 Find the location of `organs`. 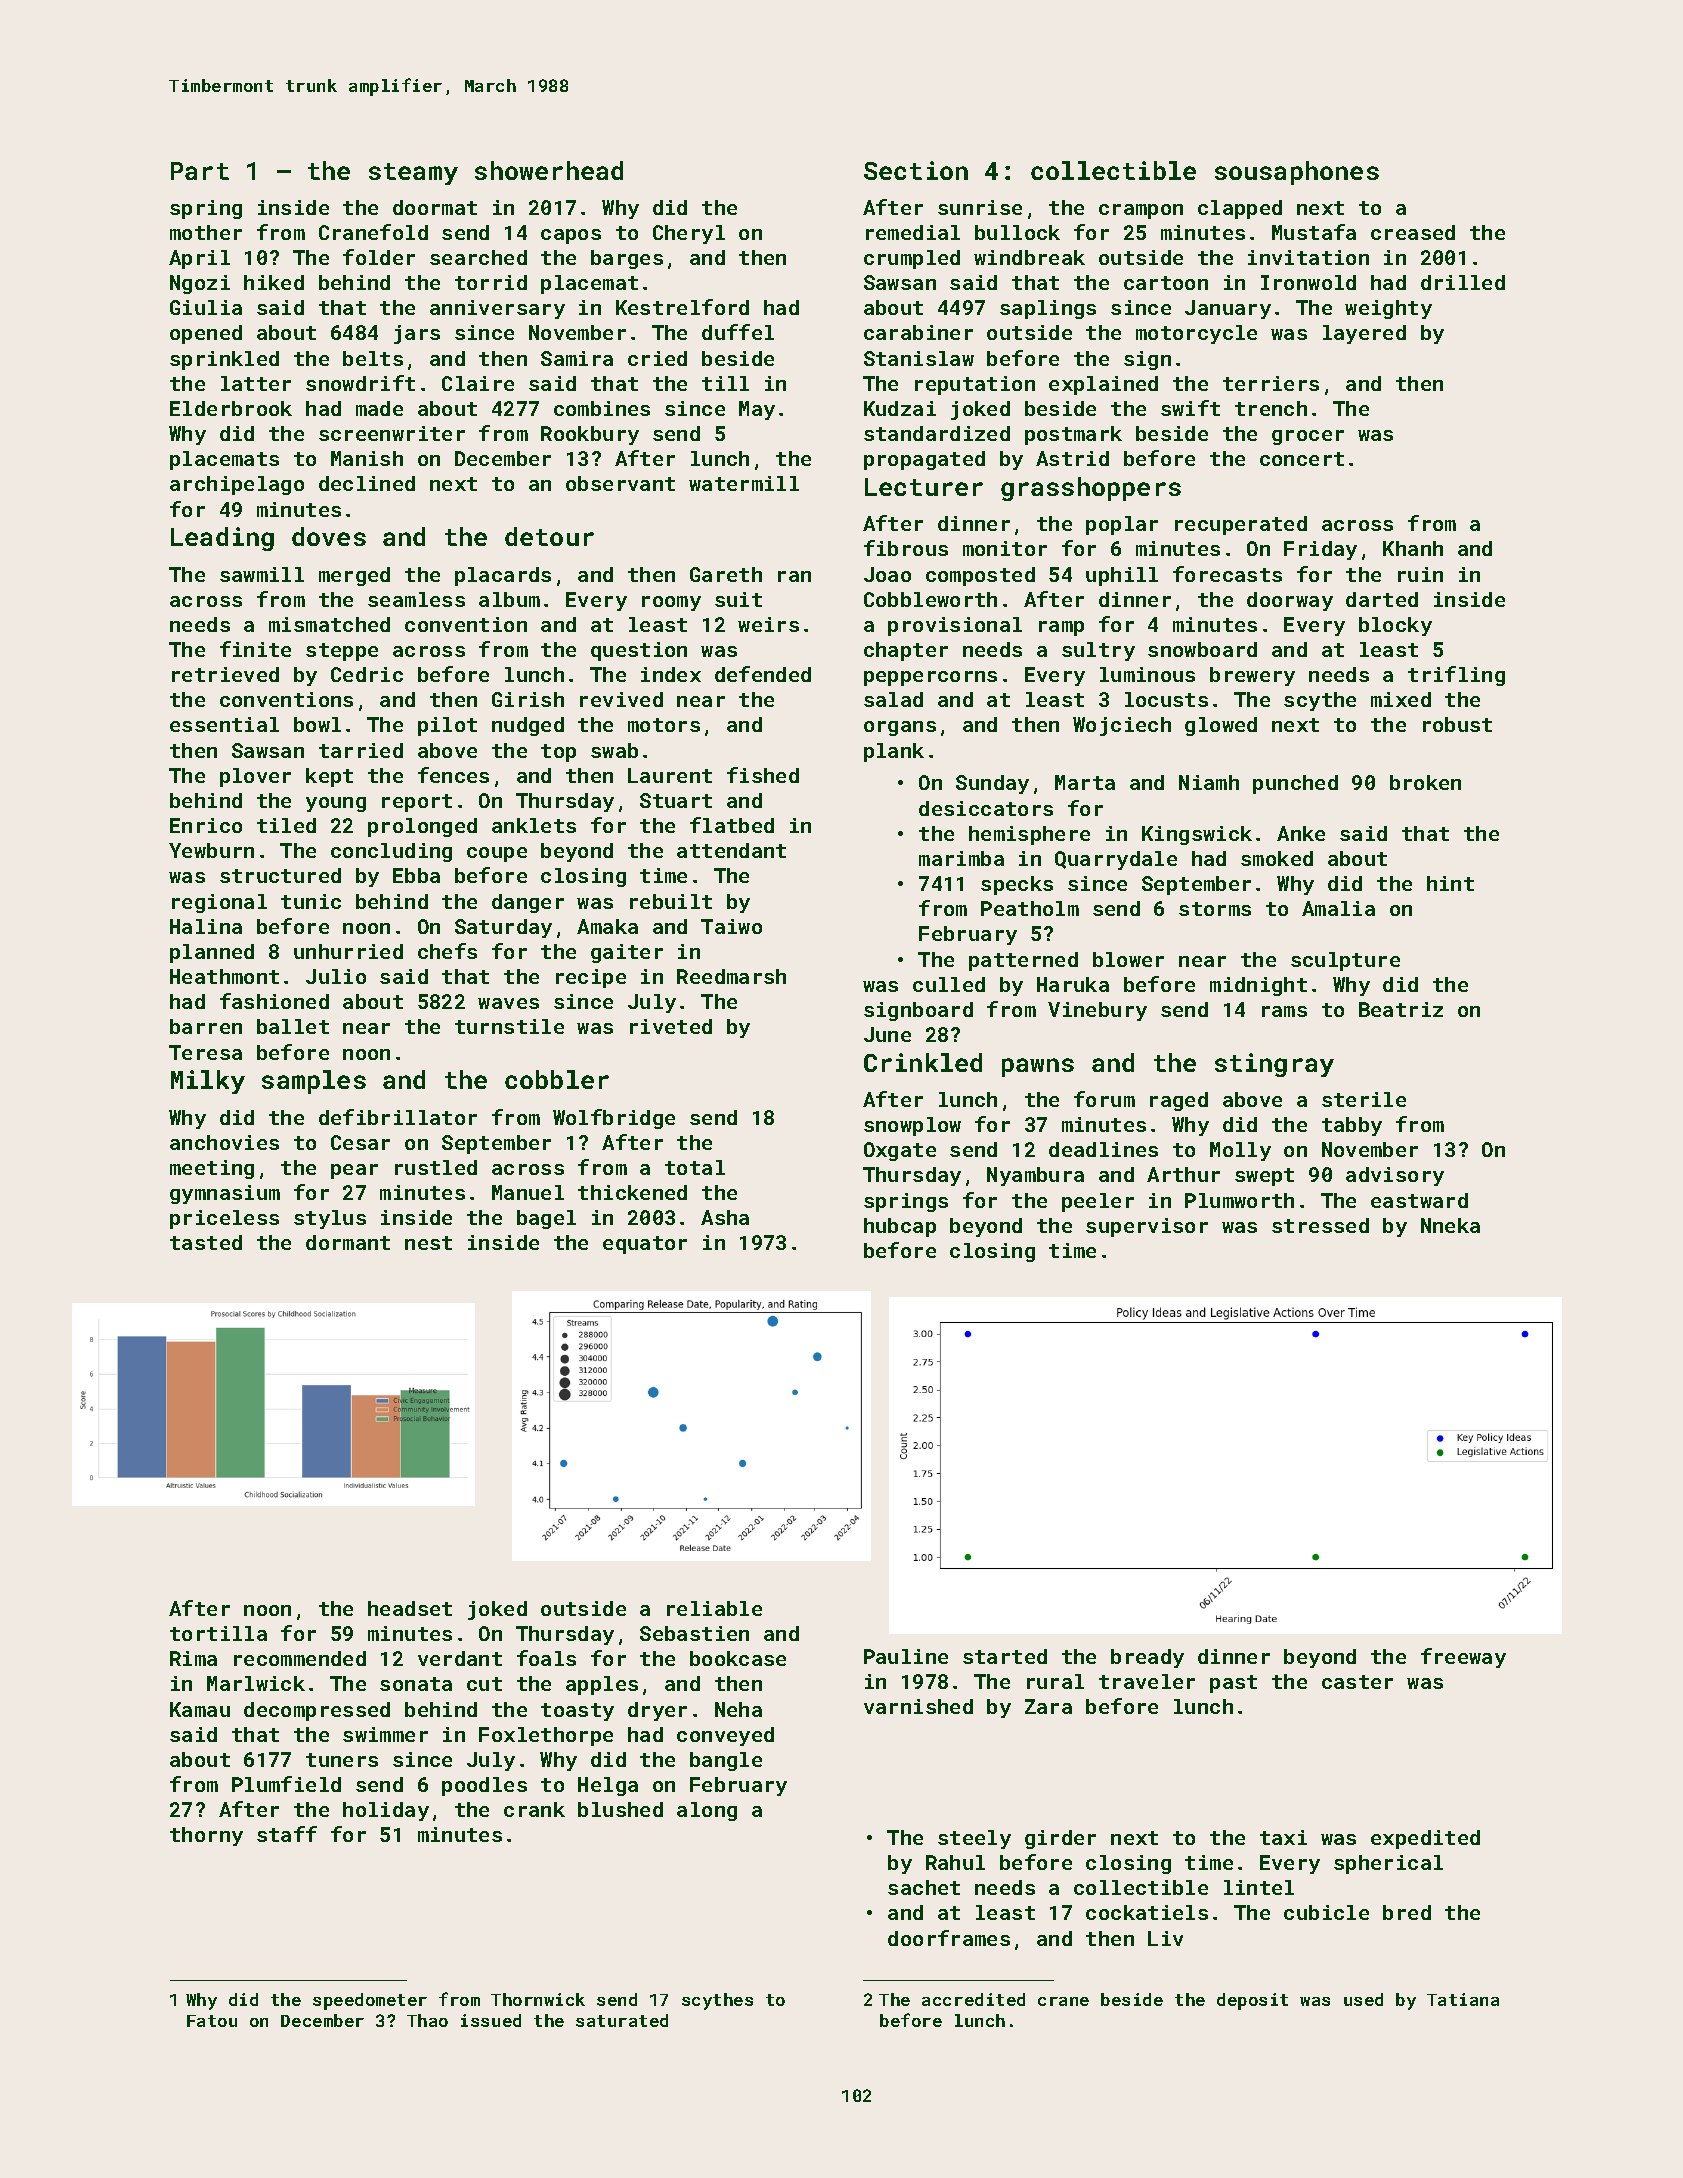

organs is located at coordinates (900, 728).
